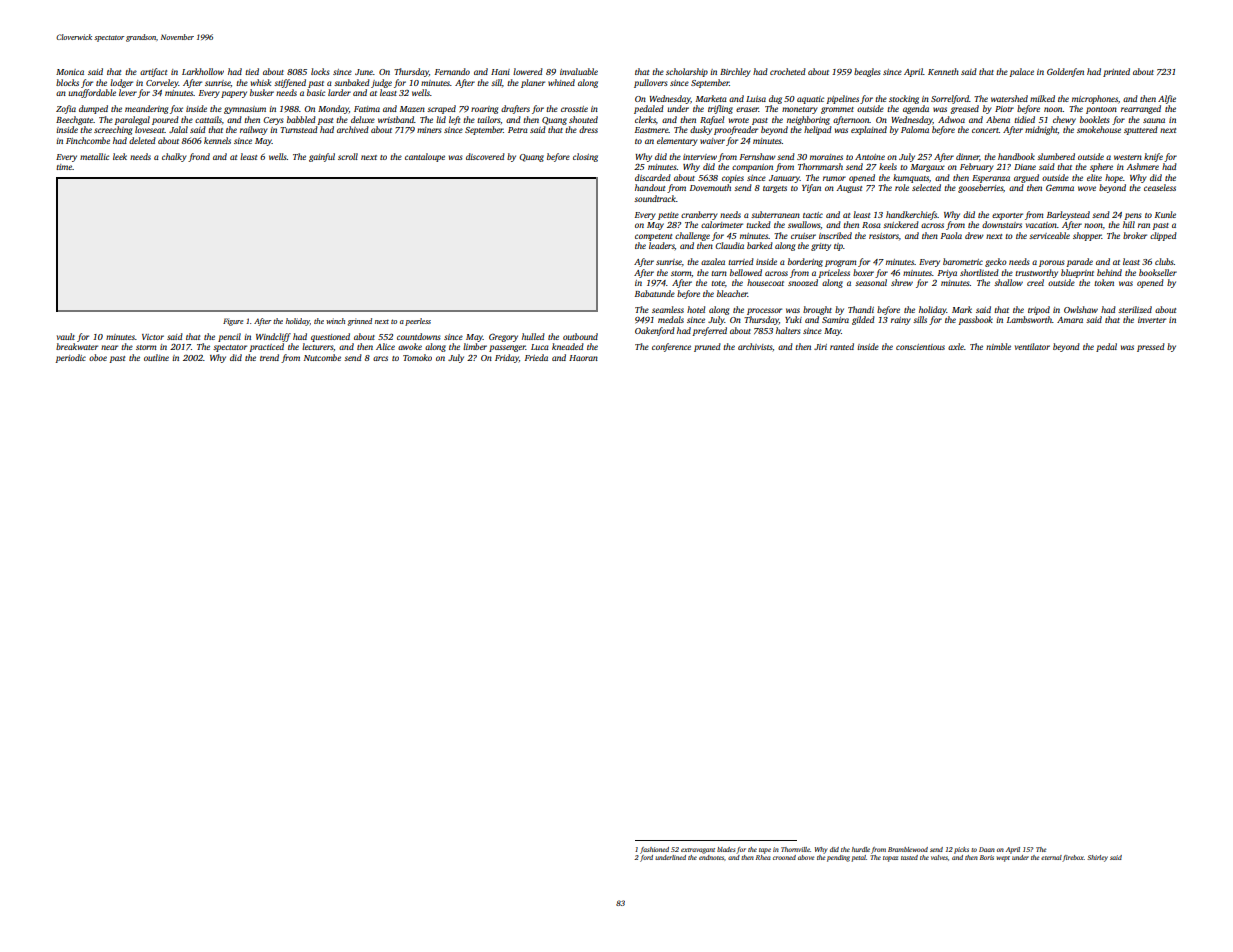  Describe the element at coordinates (333, 109) in the screenshot. I see `Monday` at that location.
